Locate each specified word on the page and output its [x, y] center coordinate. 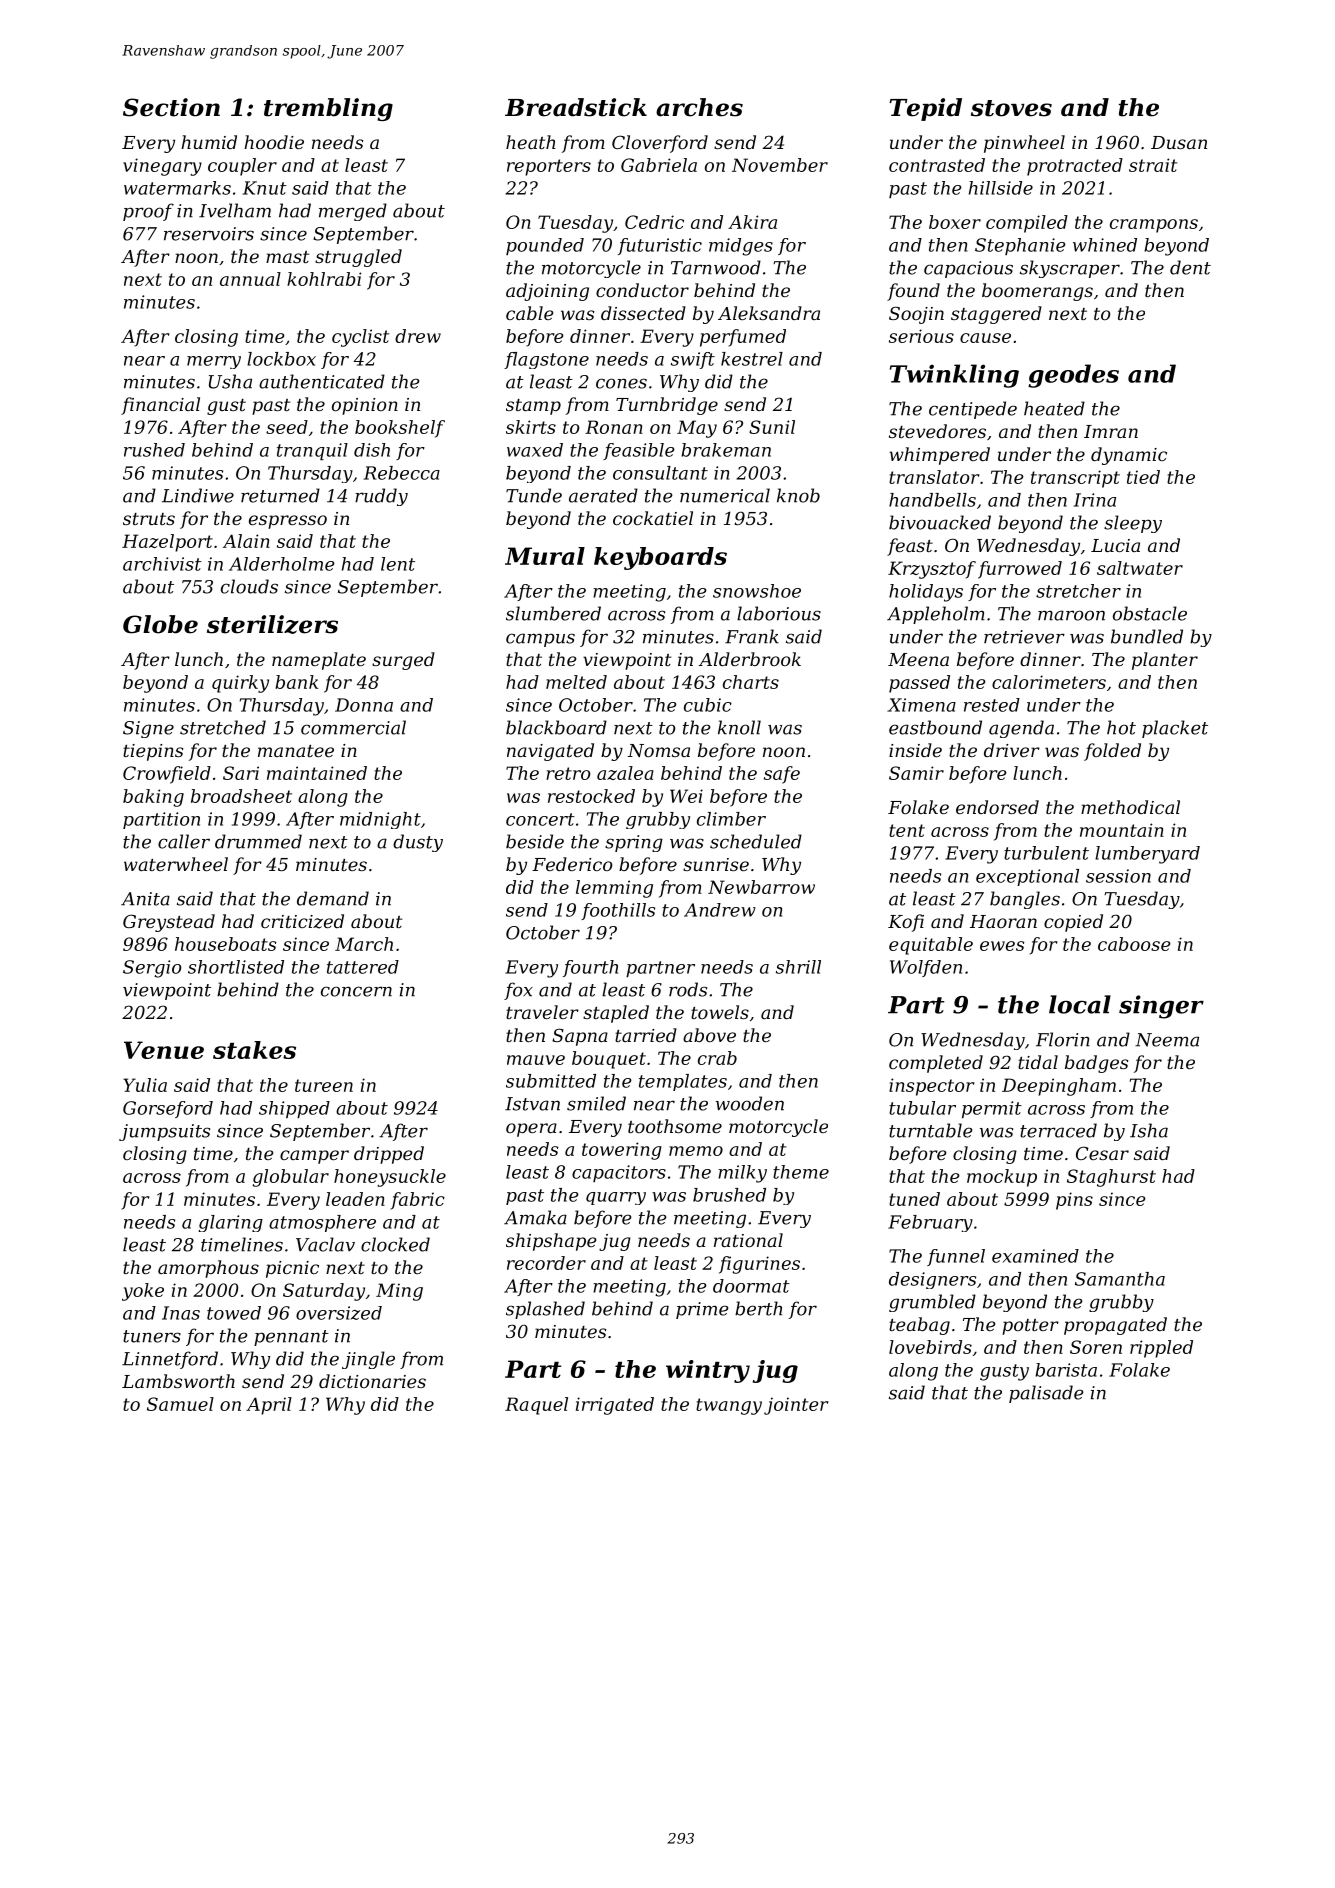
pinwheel [1024, 144]
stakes [254, 1050]
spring [634, 843]
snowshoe [757, 591]
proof [148, 212]
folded [1112, 752]
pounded [545, 246]
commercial [353, 727]
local [1080, 1004]
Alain [246, 541]
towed [234, 1313]
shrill [798, 967]
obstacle [1150, 613]
